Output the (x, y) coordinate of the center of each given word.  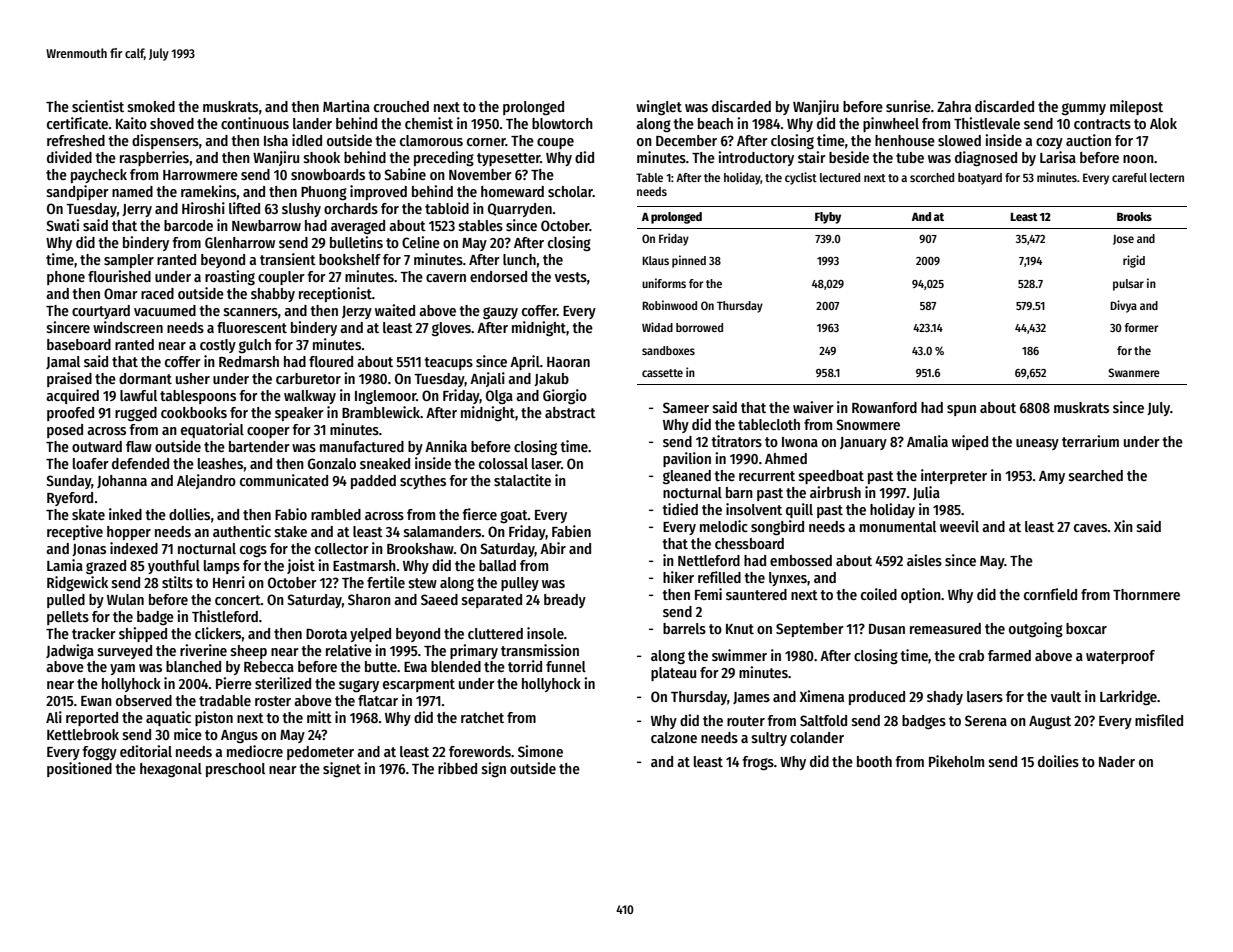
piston (214, 718)
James (751, 698)
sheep (249, 652)
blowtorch (562, 123)
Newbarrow (266, 225)
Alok (1163, 123)
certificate (77, 123)
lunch (519, 259)
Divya (1123, 306)
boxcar (1086, 628)
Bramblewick (381, 412)
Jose (1123, 240)
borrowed (699, 327)
